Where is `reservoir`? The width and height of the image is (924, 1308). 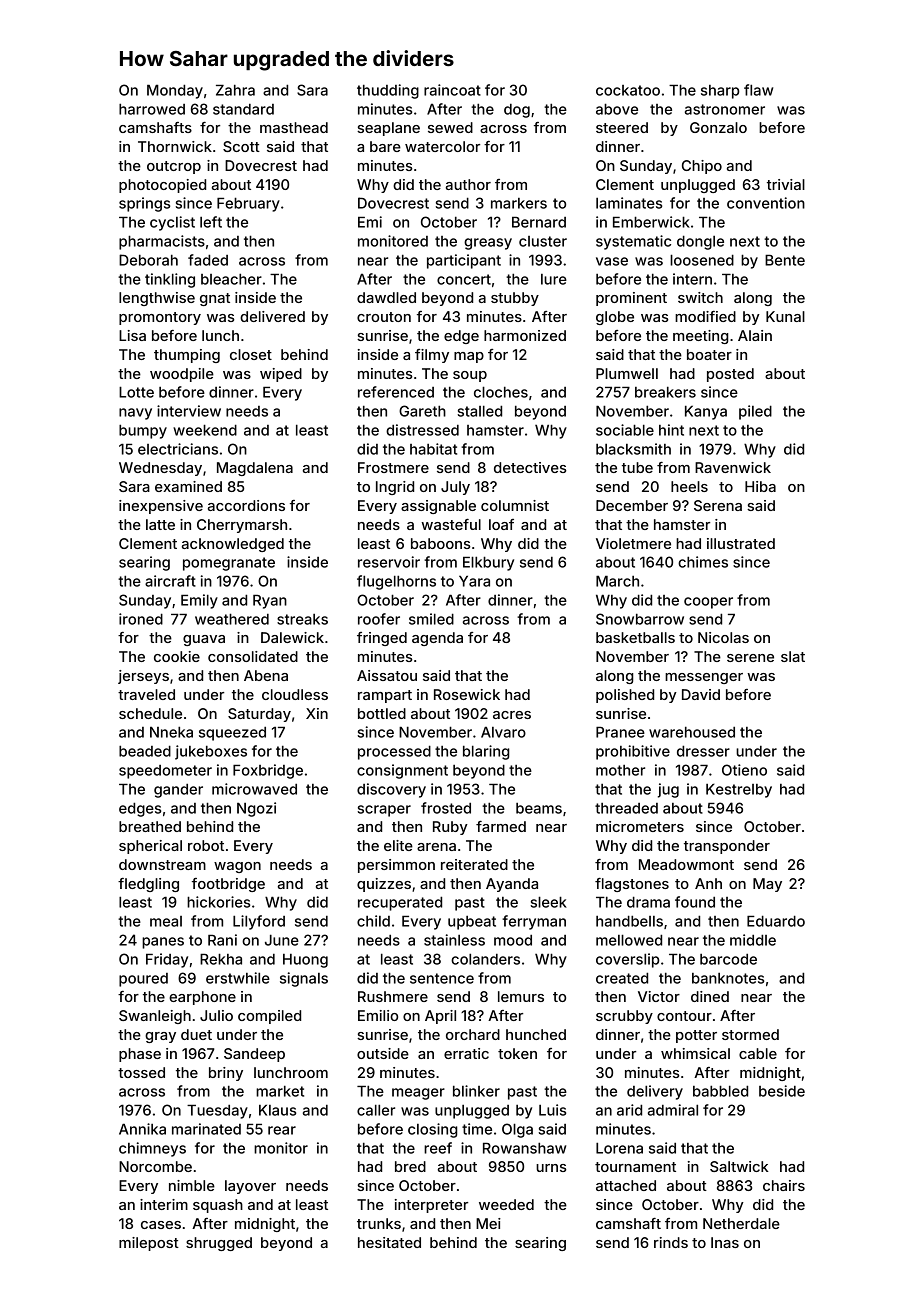
reservoir is located at coordinates (389, 562).
